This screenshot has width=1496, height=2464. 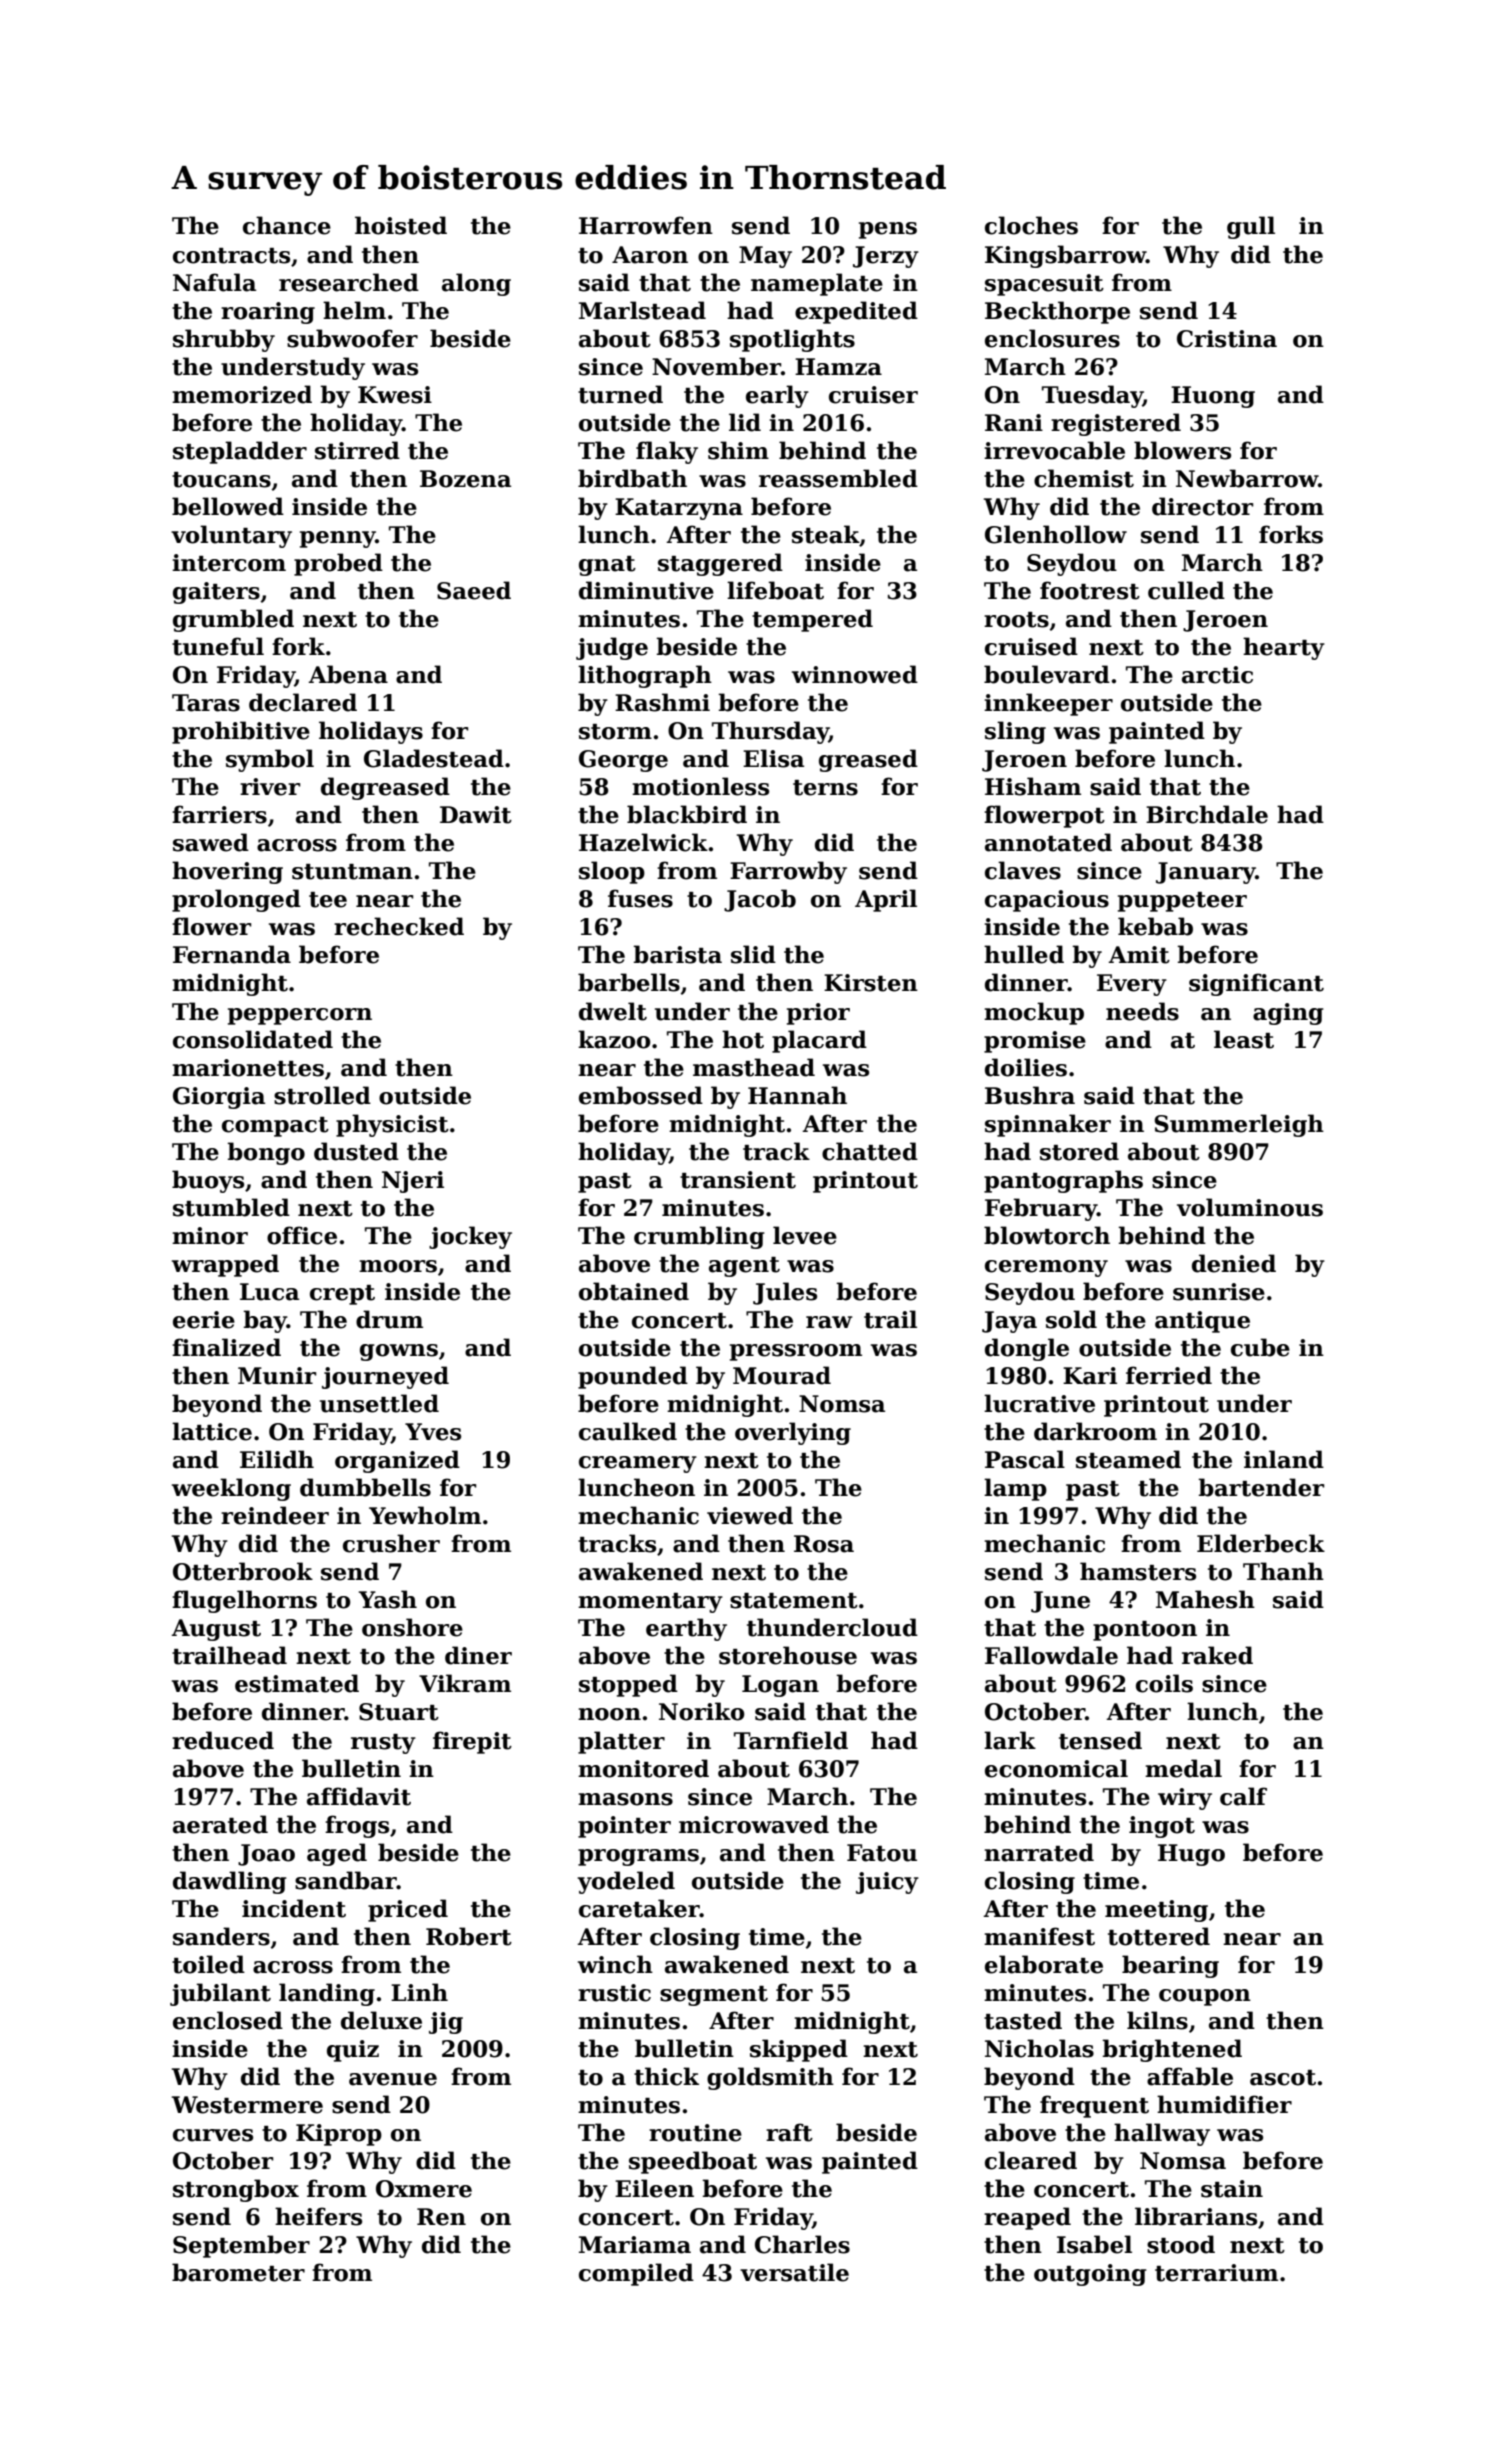 I want to click on skipped, so click(x=799, y=2050).
